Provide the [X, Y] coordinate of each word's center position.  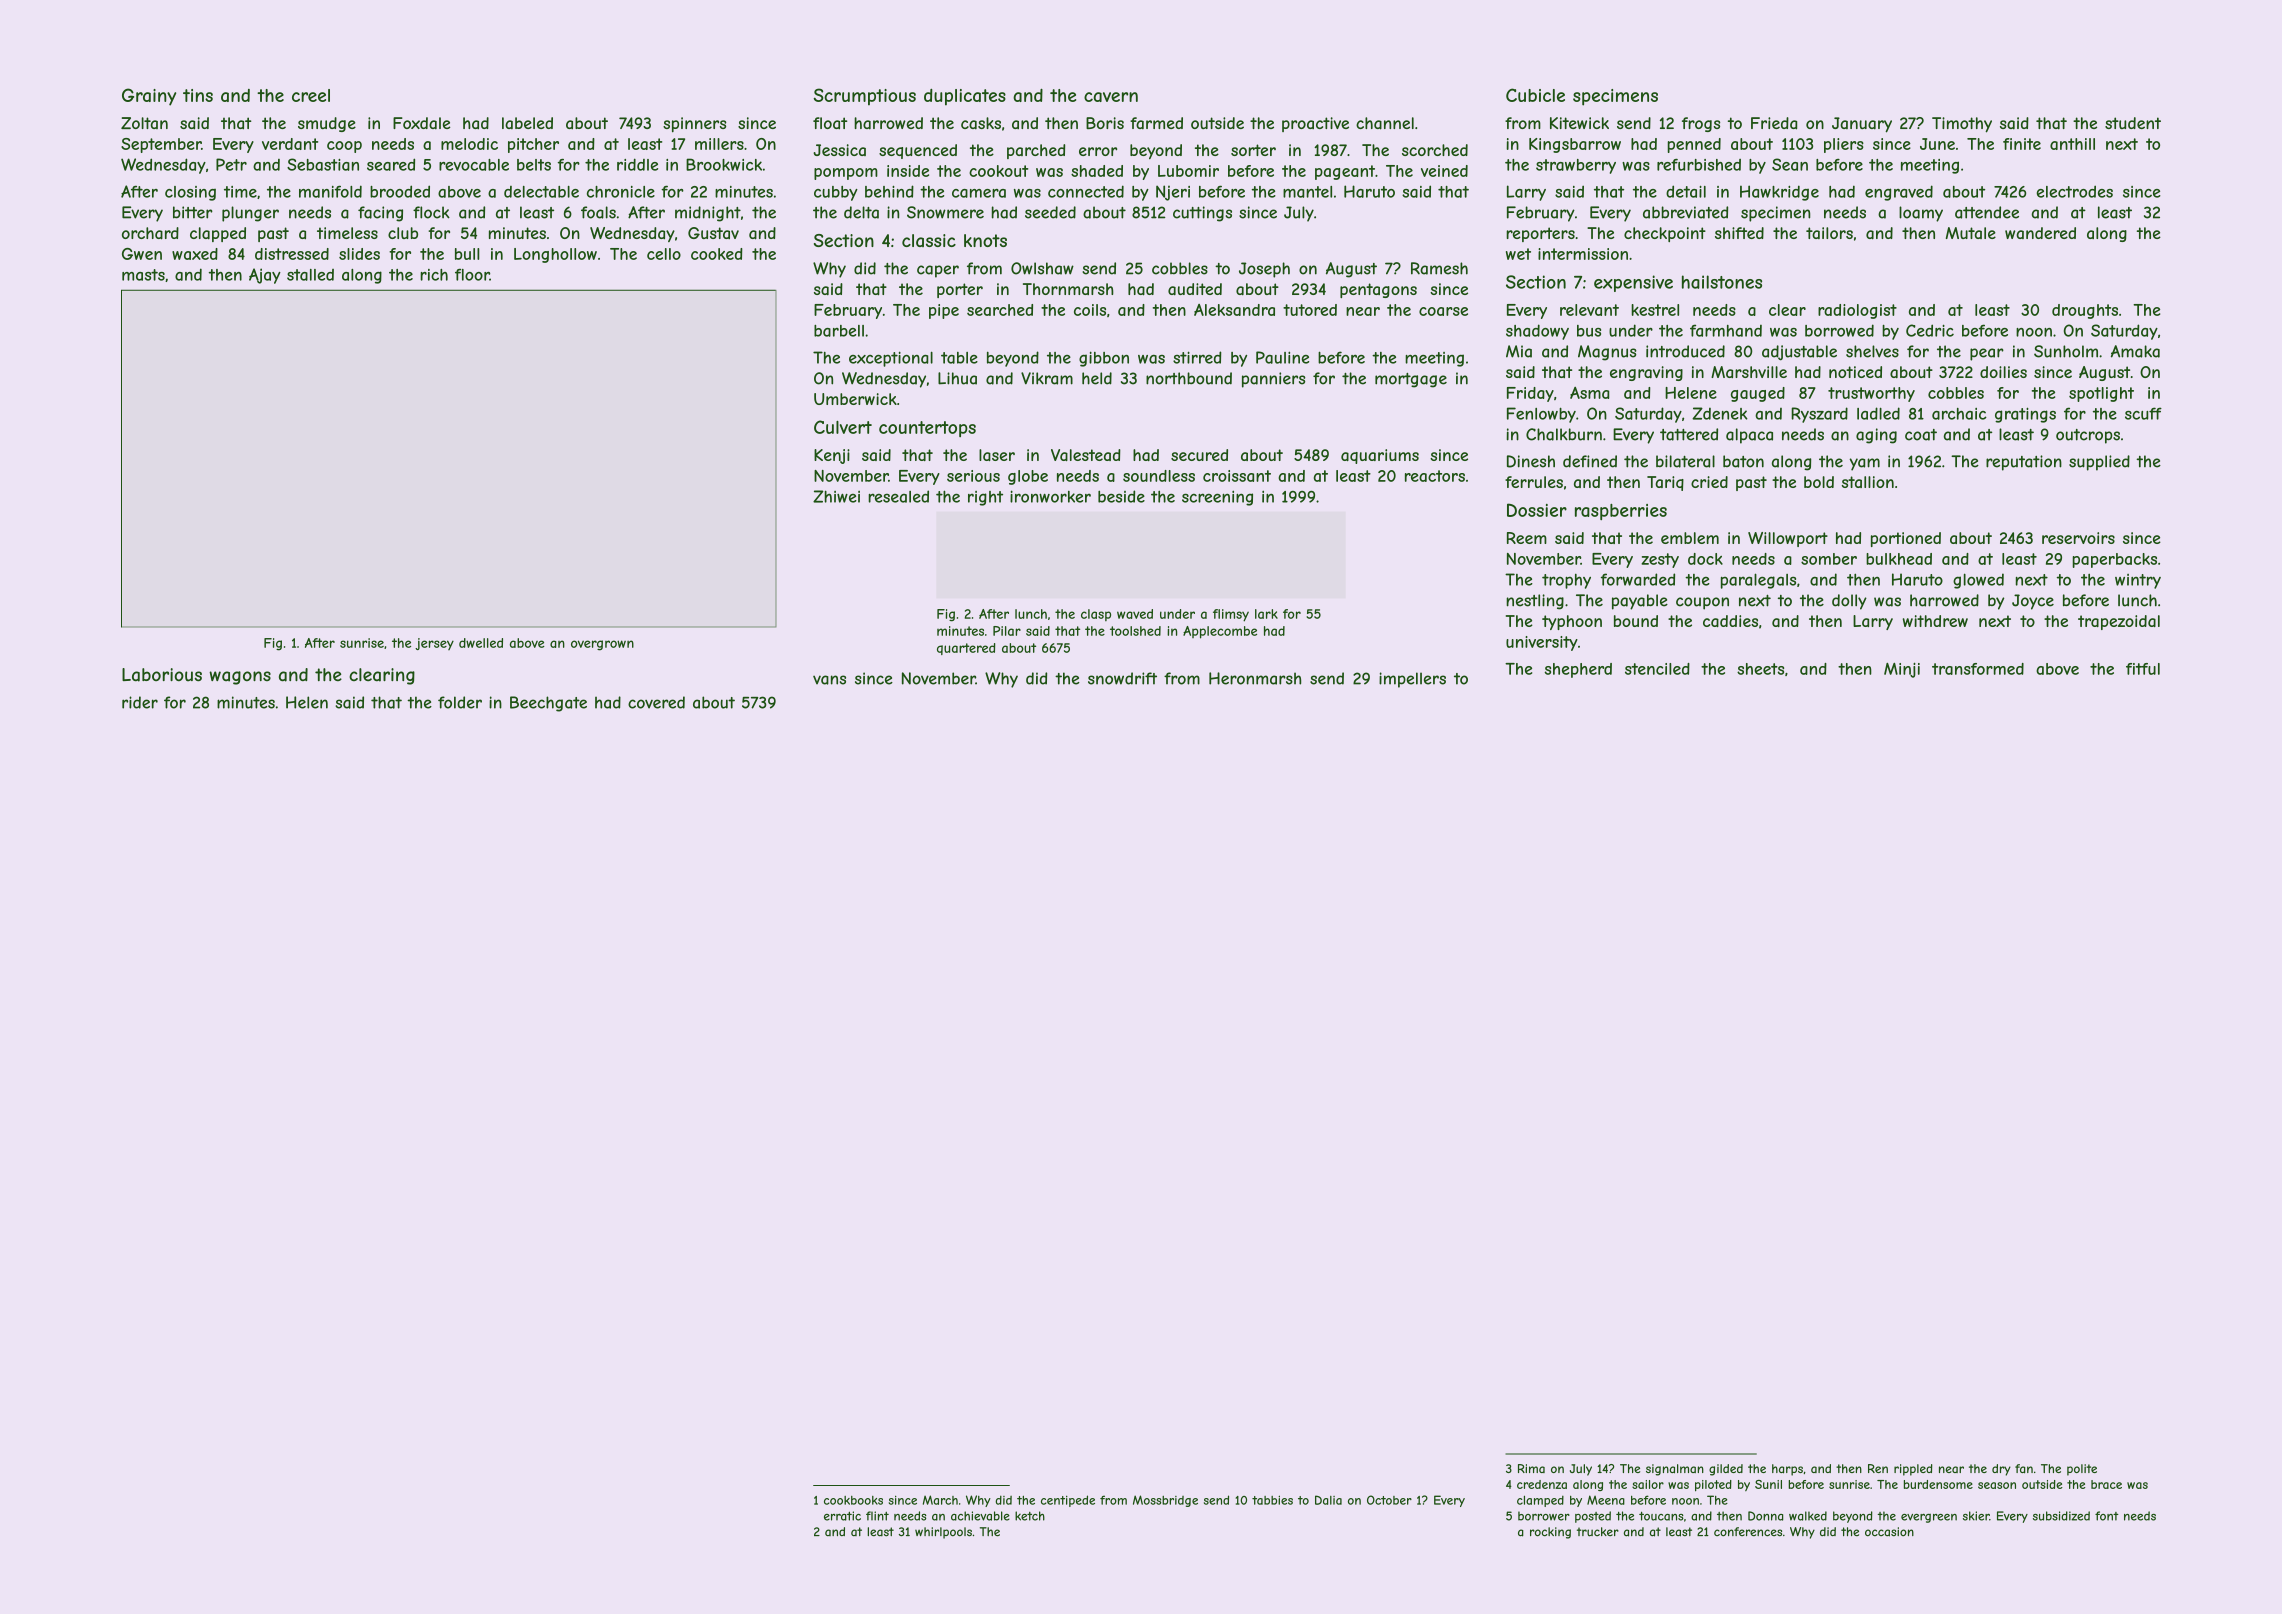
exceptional [891, 359]
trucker [1598, 1532]
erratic [842, 1516]
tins [198, 95]
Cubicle [1535, 95]
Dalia [1328, 1500]
